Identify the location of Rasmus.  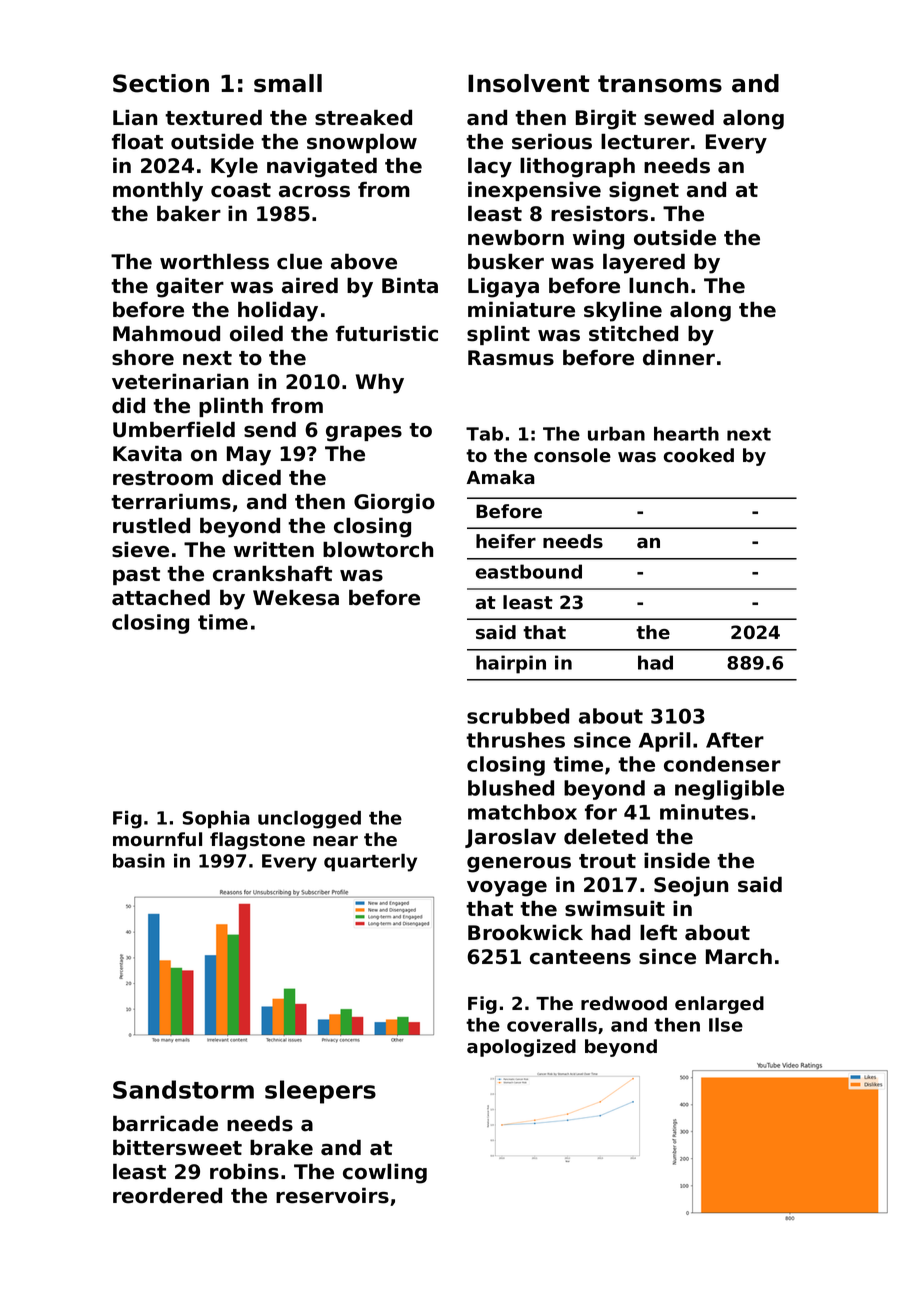
(511, 358).
